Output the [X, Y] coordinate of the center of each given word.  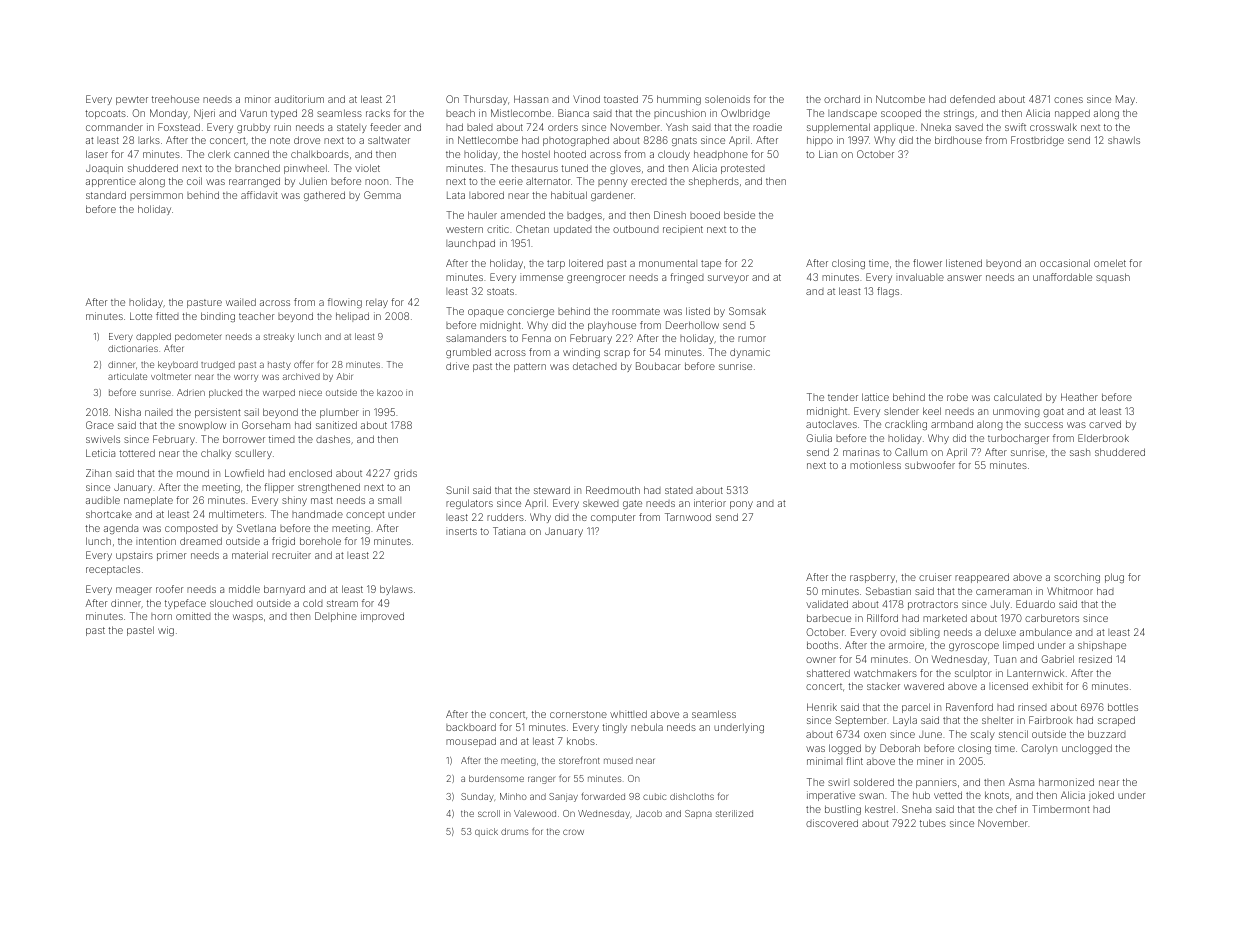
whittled [628, 714]
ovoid [893, 632]
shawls [1124, 140]
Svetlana [256, 528]
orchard [842, 99]
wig [166, 631]
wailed [241, 302]
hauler [482, 215]
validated [827, 604]
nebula [647, 727]
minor [258, 99]
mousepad [471, 742]
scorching [1077, 578]
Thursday [485, 100]
